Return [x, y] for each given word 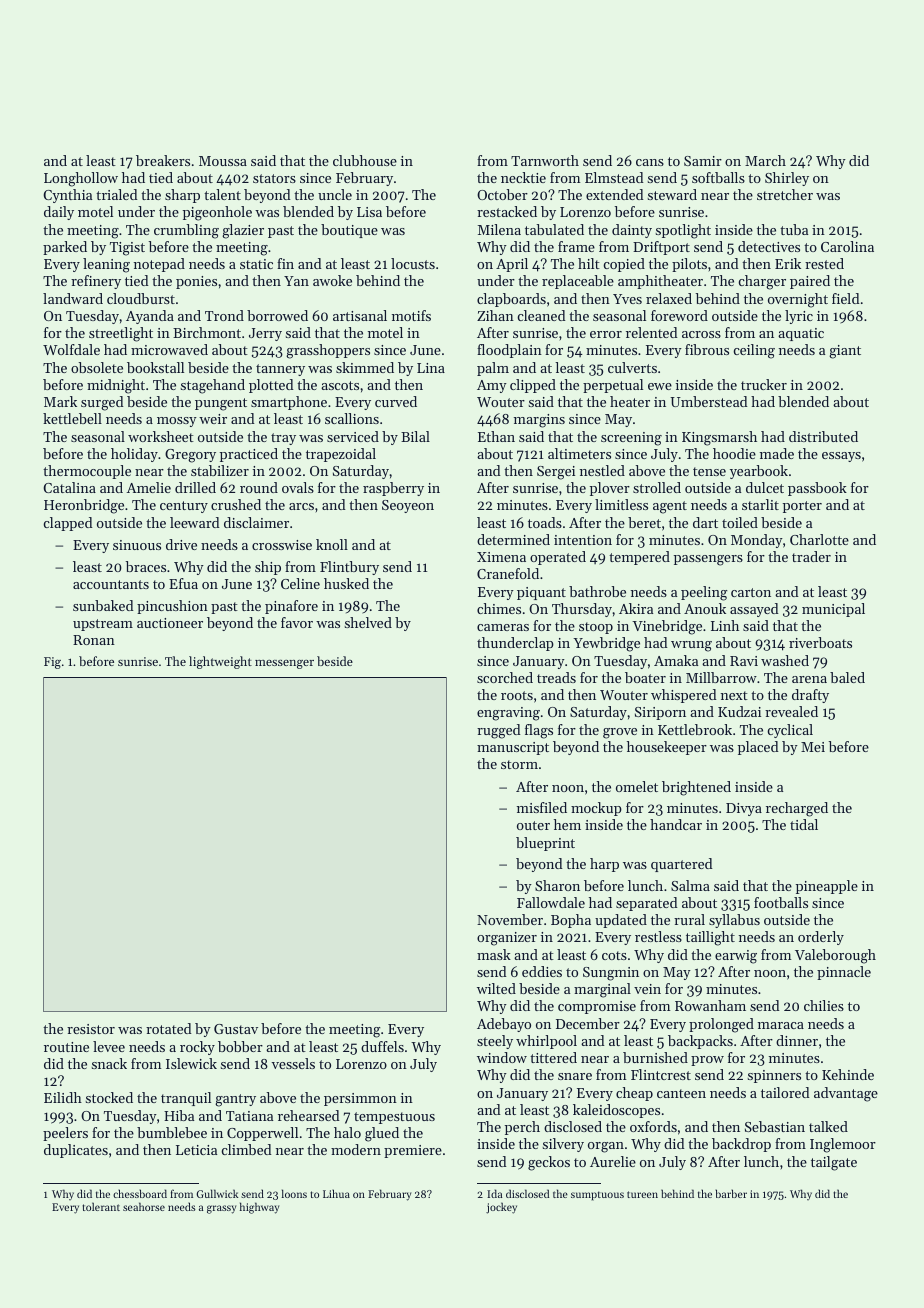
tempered [639, 558]
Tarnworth [545, 160]
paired [810, 282]
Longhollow [81, 179]
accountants [111, 584]
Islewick [191, 1063]
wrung [691, 646]
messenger [284, 664]
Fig [52, 663]
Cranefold [508, 573]
